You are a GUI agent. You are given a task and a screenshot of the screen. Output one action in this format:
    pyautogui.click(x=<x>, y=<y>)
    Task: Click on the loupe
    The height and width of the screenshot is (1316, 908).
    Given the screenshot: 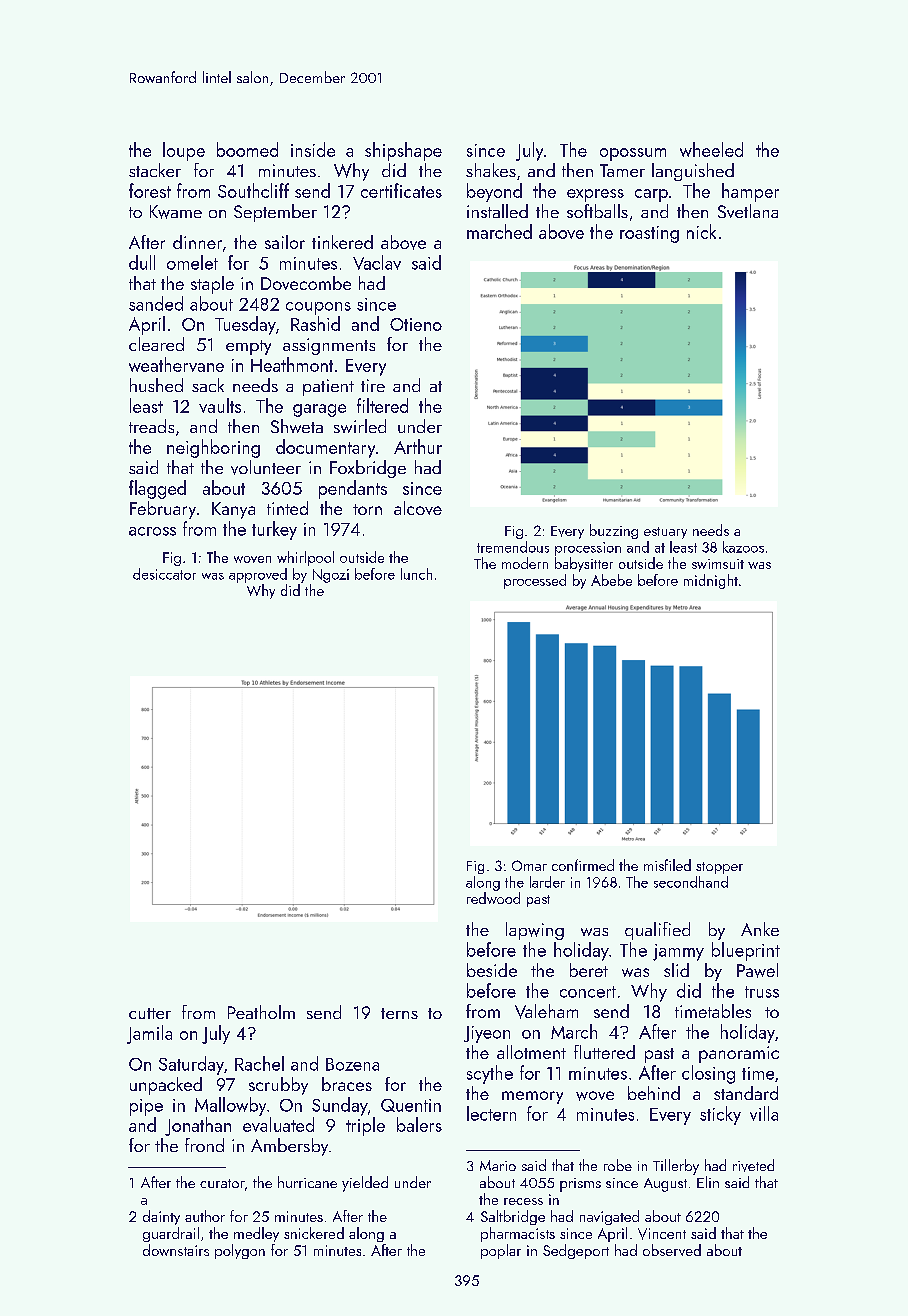 What is the action you would take?
    pyautogui.click(x=184, y=151)
